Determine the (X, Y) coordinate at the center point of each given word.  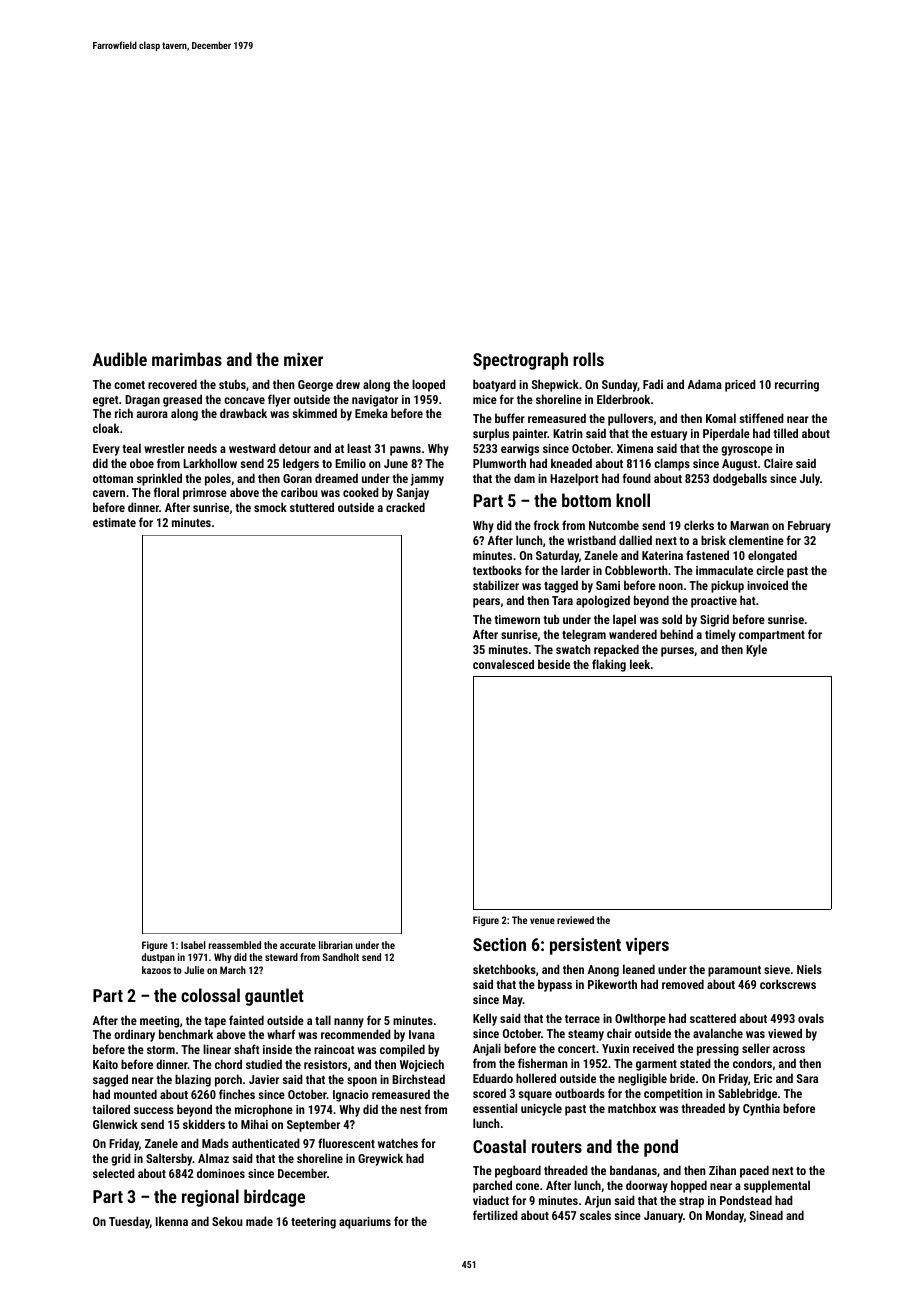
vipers (647, 946)
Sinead (766, 1215)
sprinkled (159, 479)
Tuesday (129, 1222)
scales (595, 1215)
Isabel (193, 945)
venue (542, 921)
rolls (588, 359)
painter (530, 435)
